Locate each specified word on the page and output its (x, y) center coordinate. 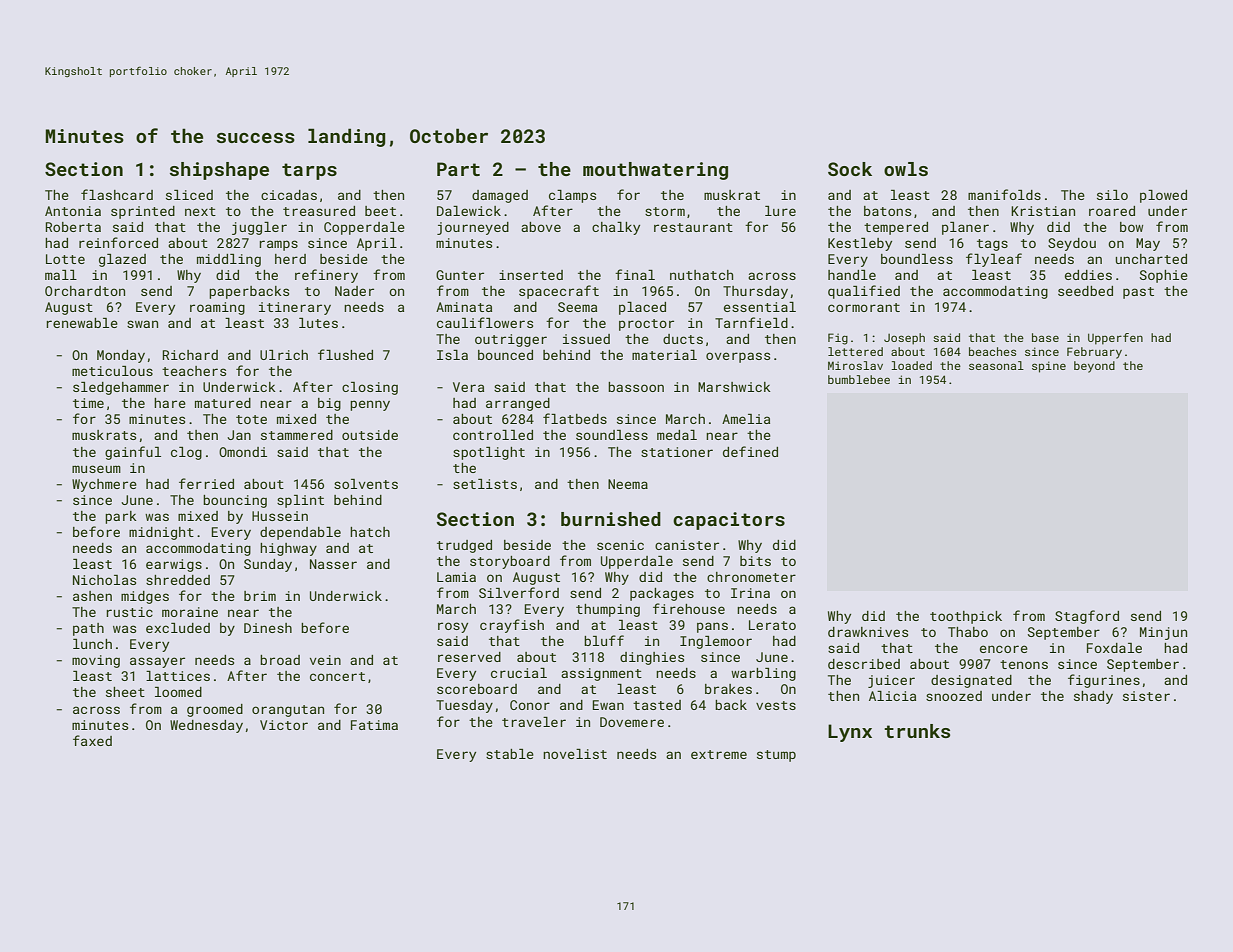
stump (776, 756)
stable (510, 754)
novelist (575, 754)
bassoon (636, 387)
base (1045, 337)
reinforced (118, 242)
